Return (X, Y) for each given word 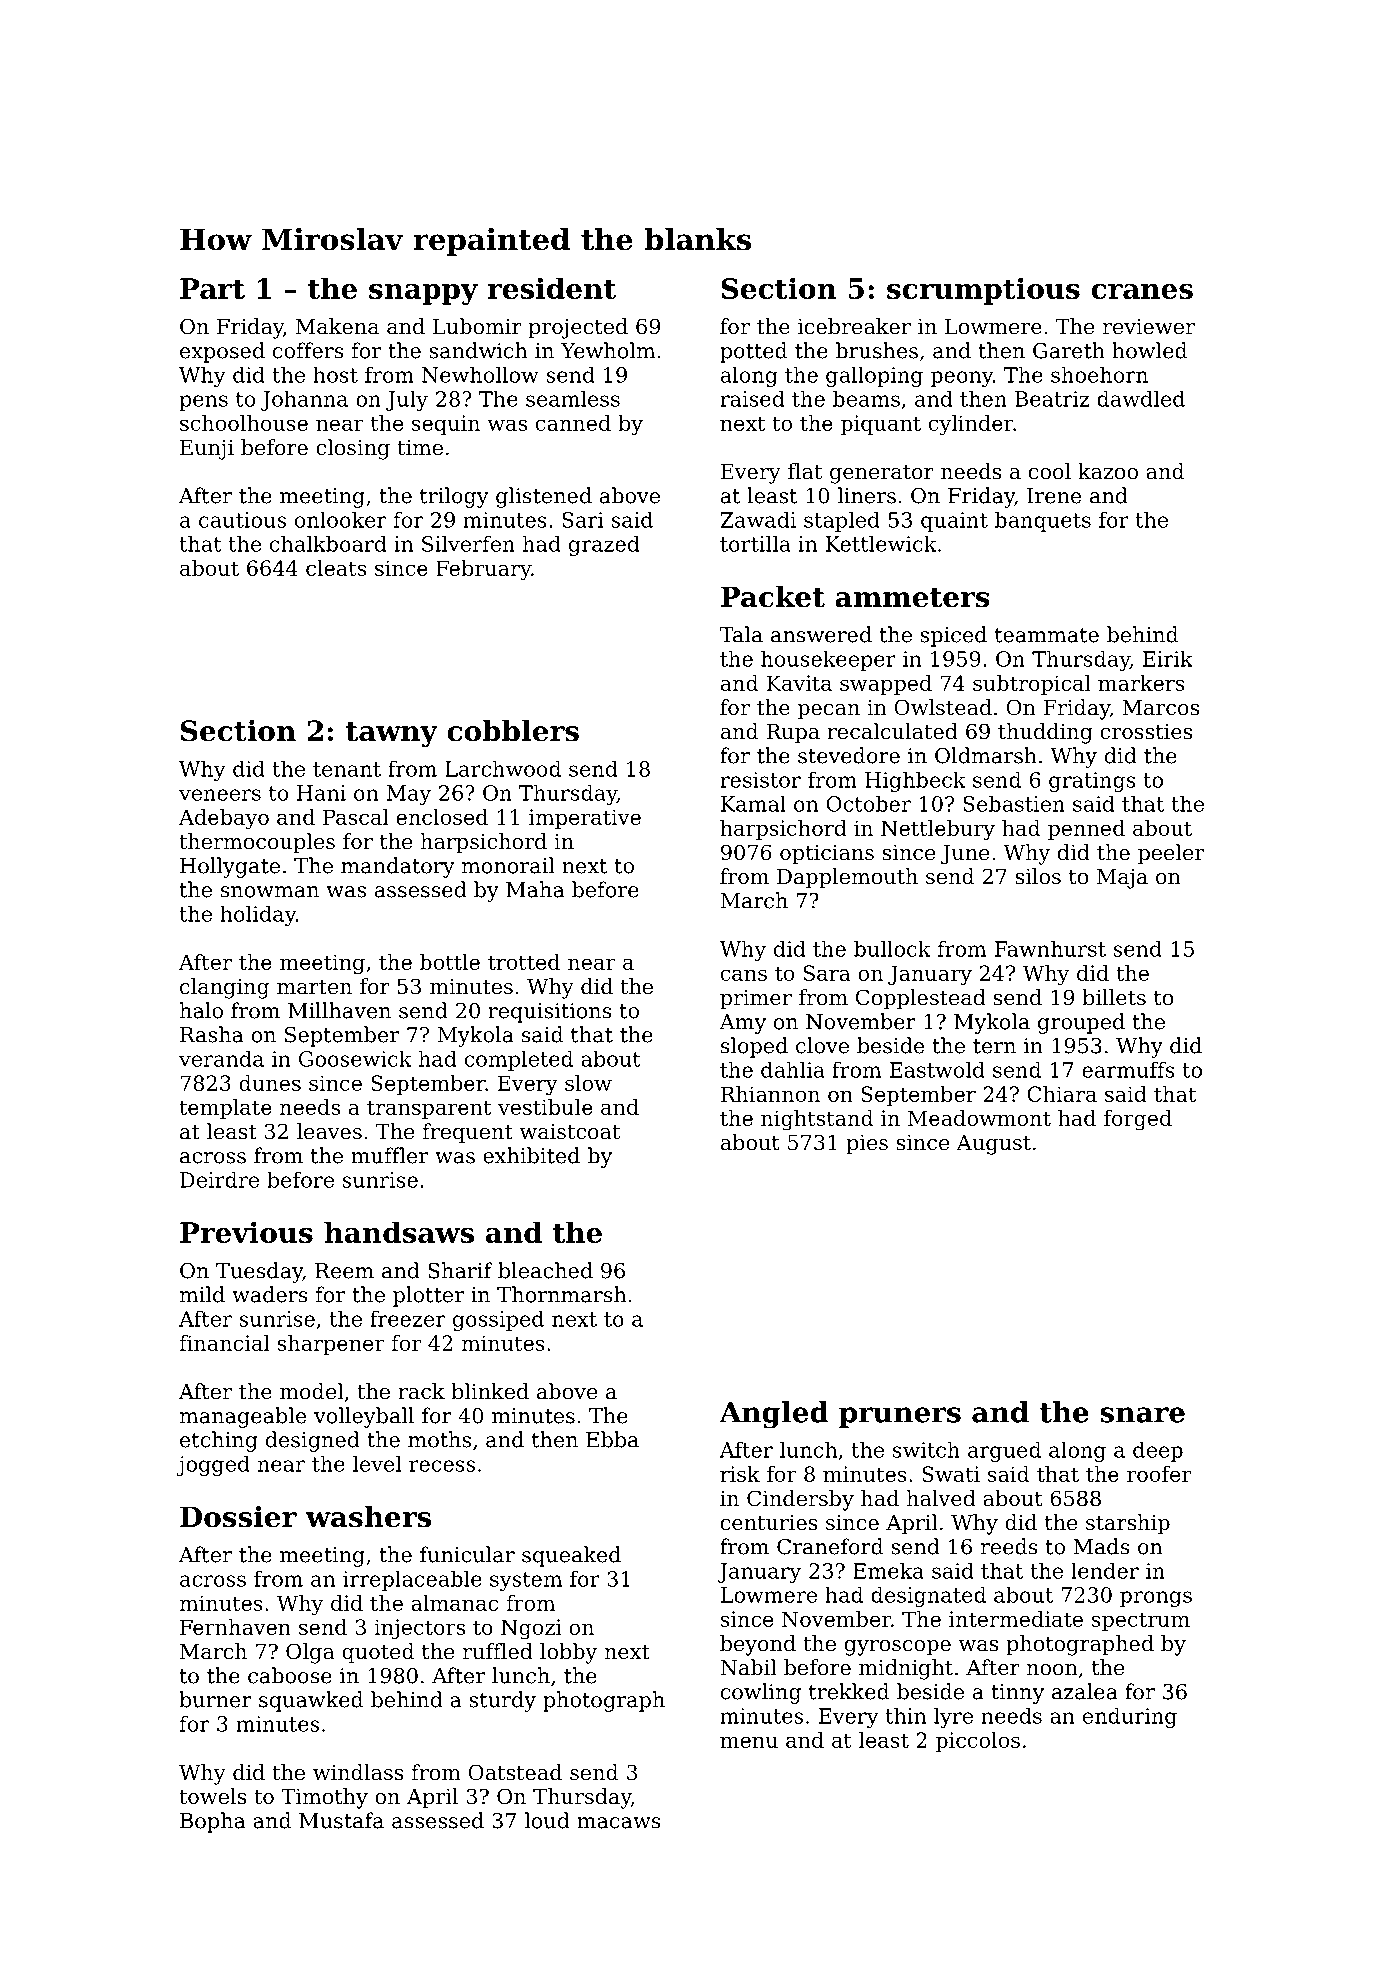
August (993, 1145)
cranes (1142, 291)
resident (552, 288)
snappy (423, 294)
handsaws (399, 1232)
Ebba (612, 1439)
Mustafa (341, 1820)
